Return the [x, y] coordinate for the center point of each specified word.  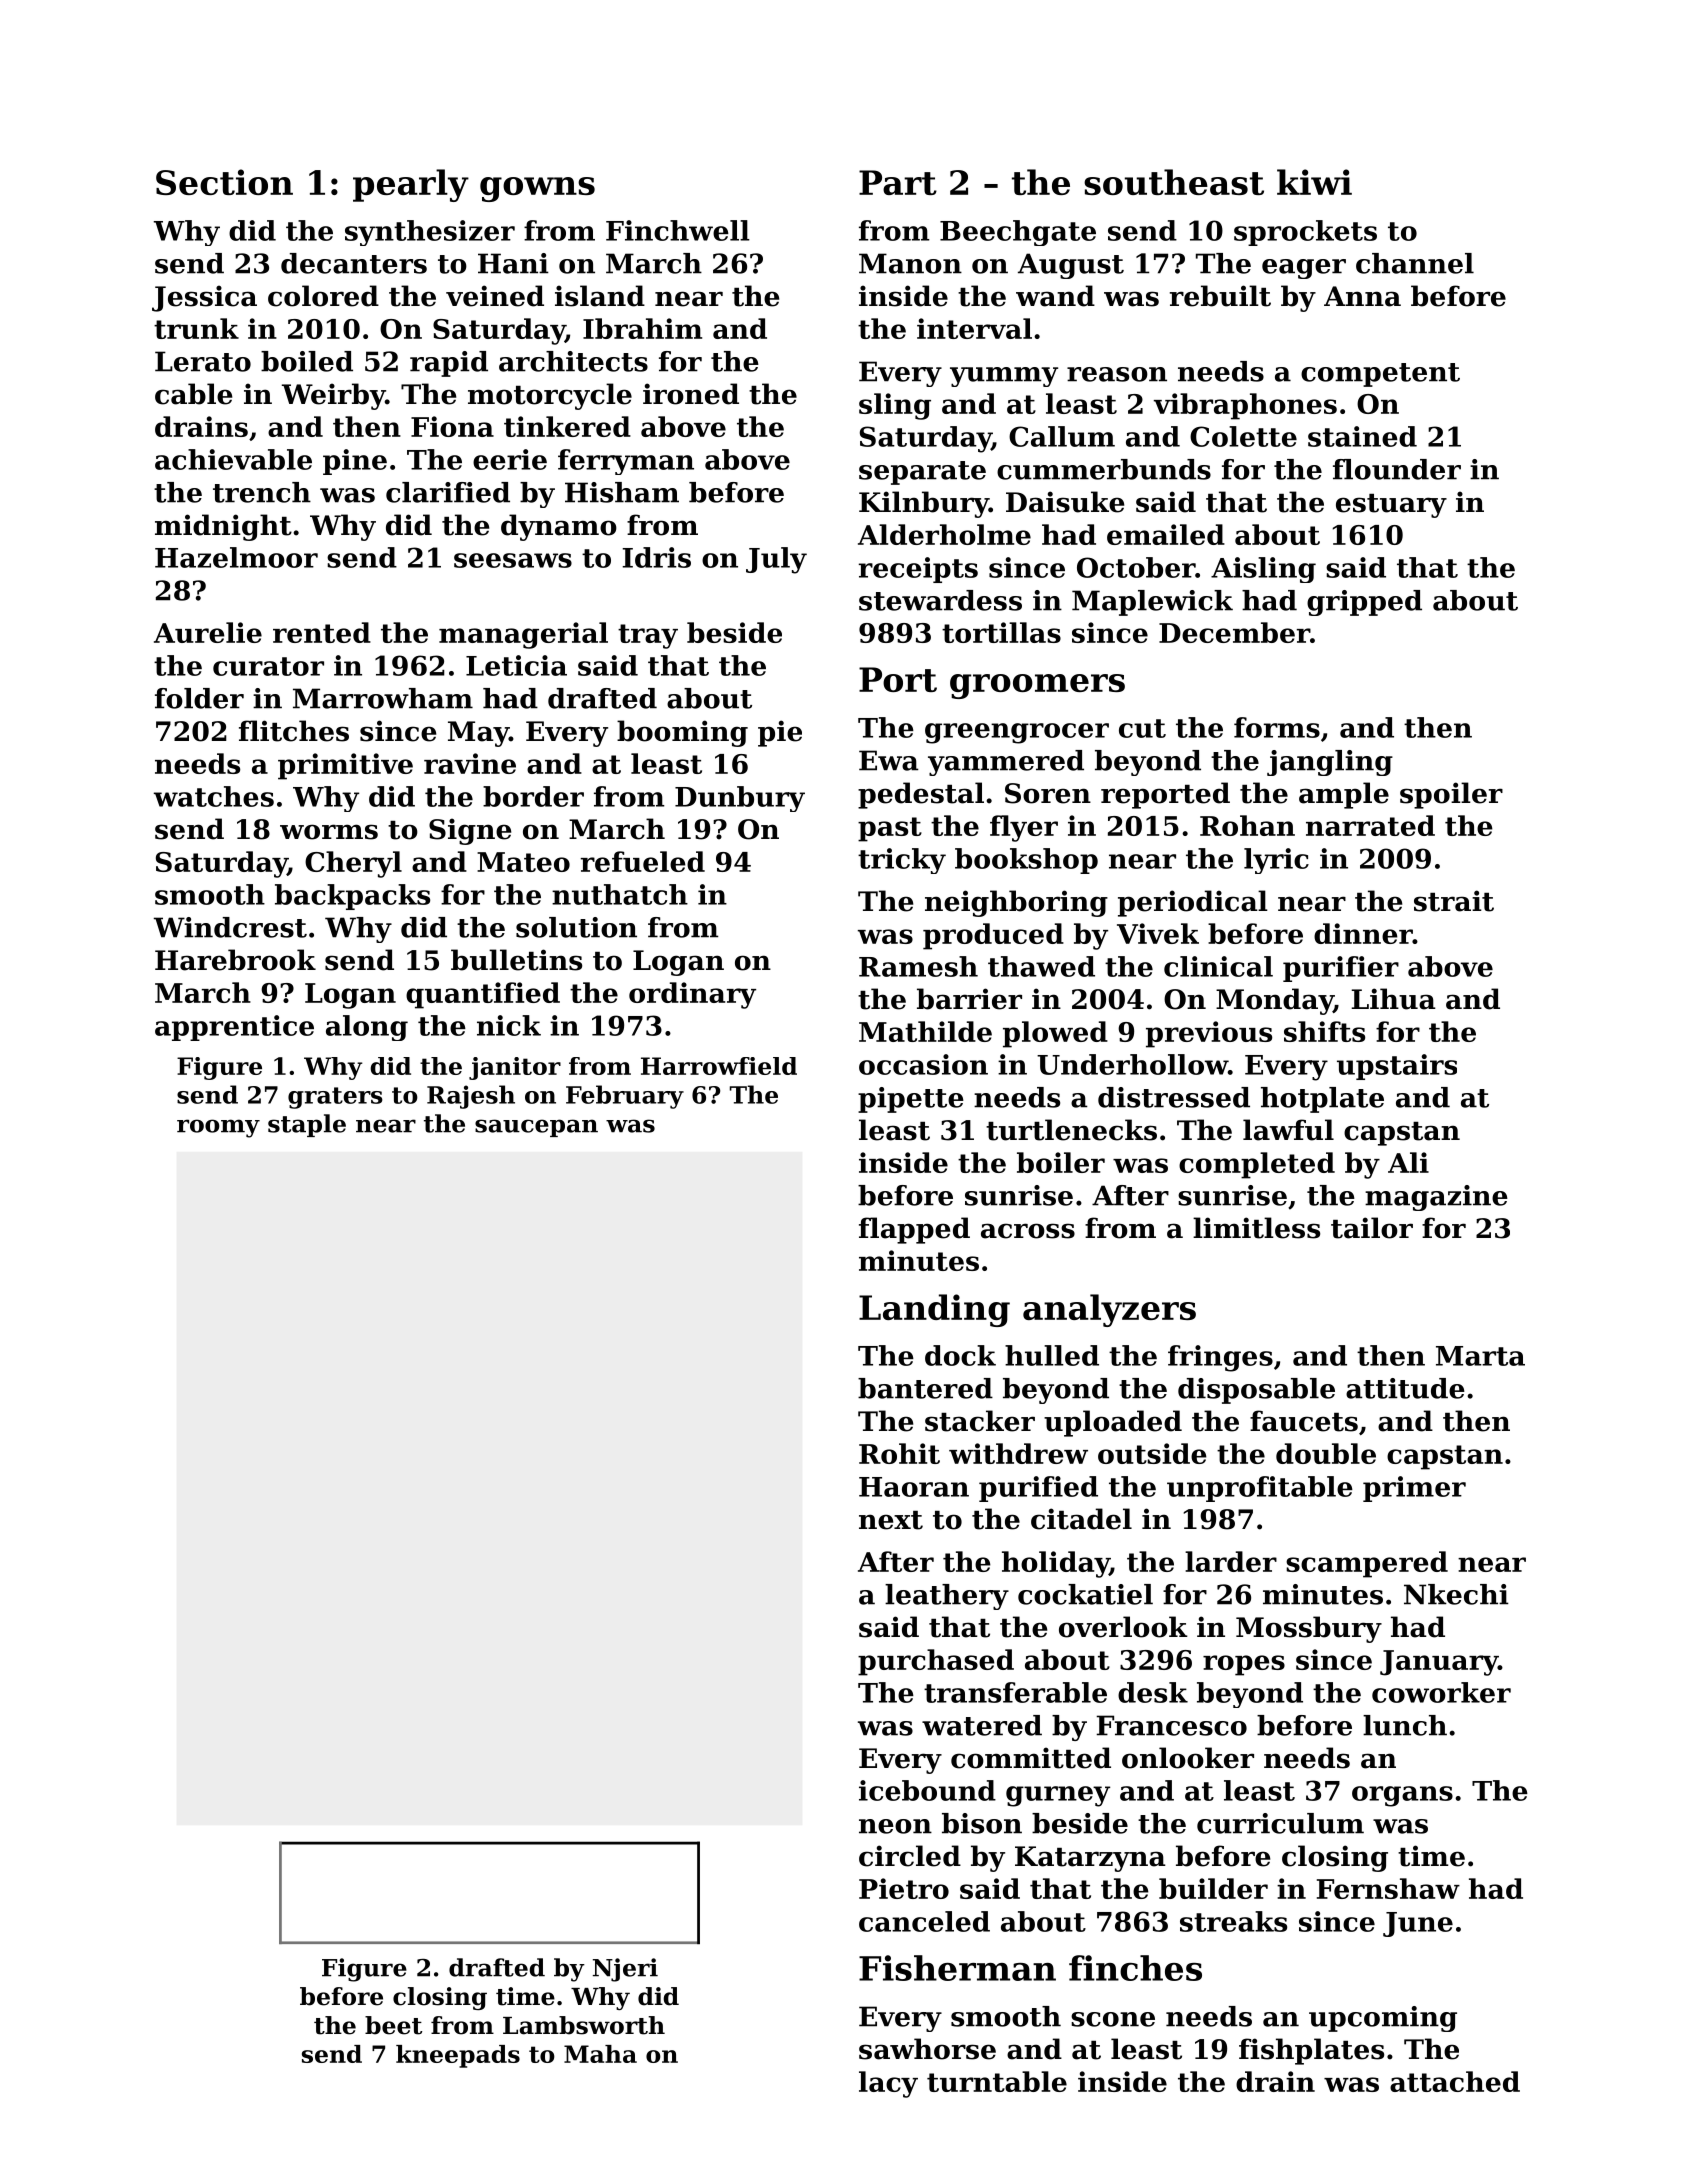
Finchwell [678, 230]
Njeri [625, 1970]
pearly [411, 185]
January [1439, 1663]
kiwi [1314, 182]
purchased [936, 1662]
